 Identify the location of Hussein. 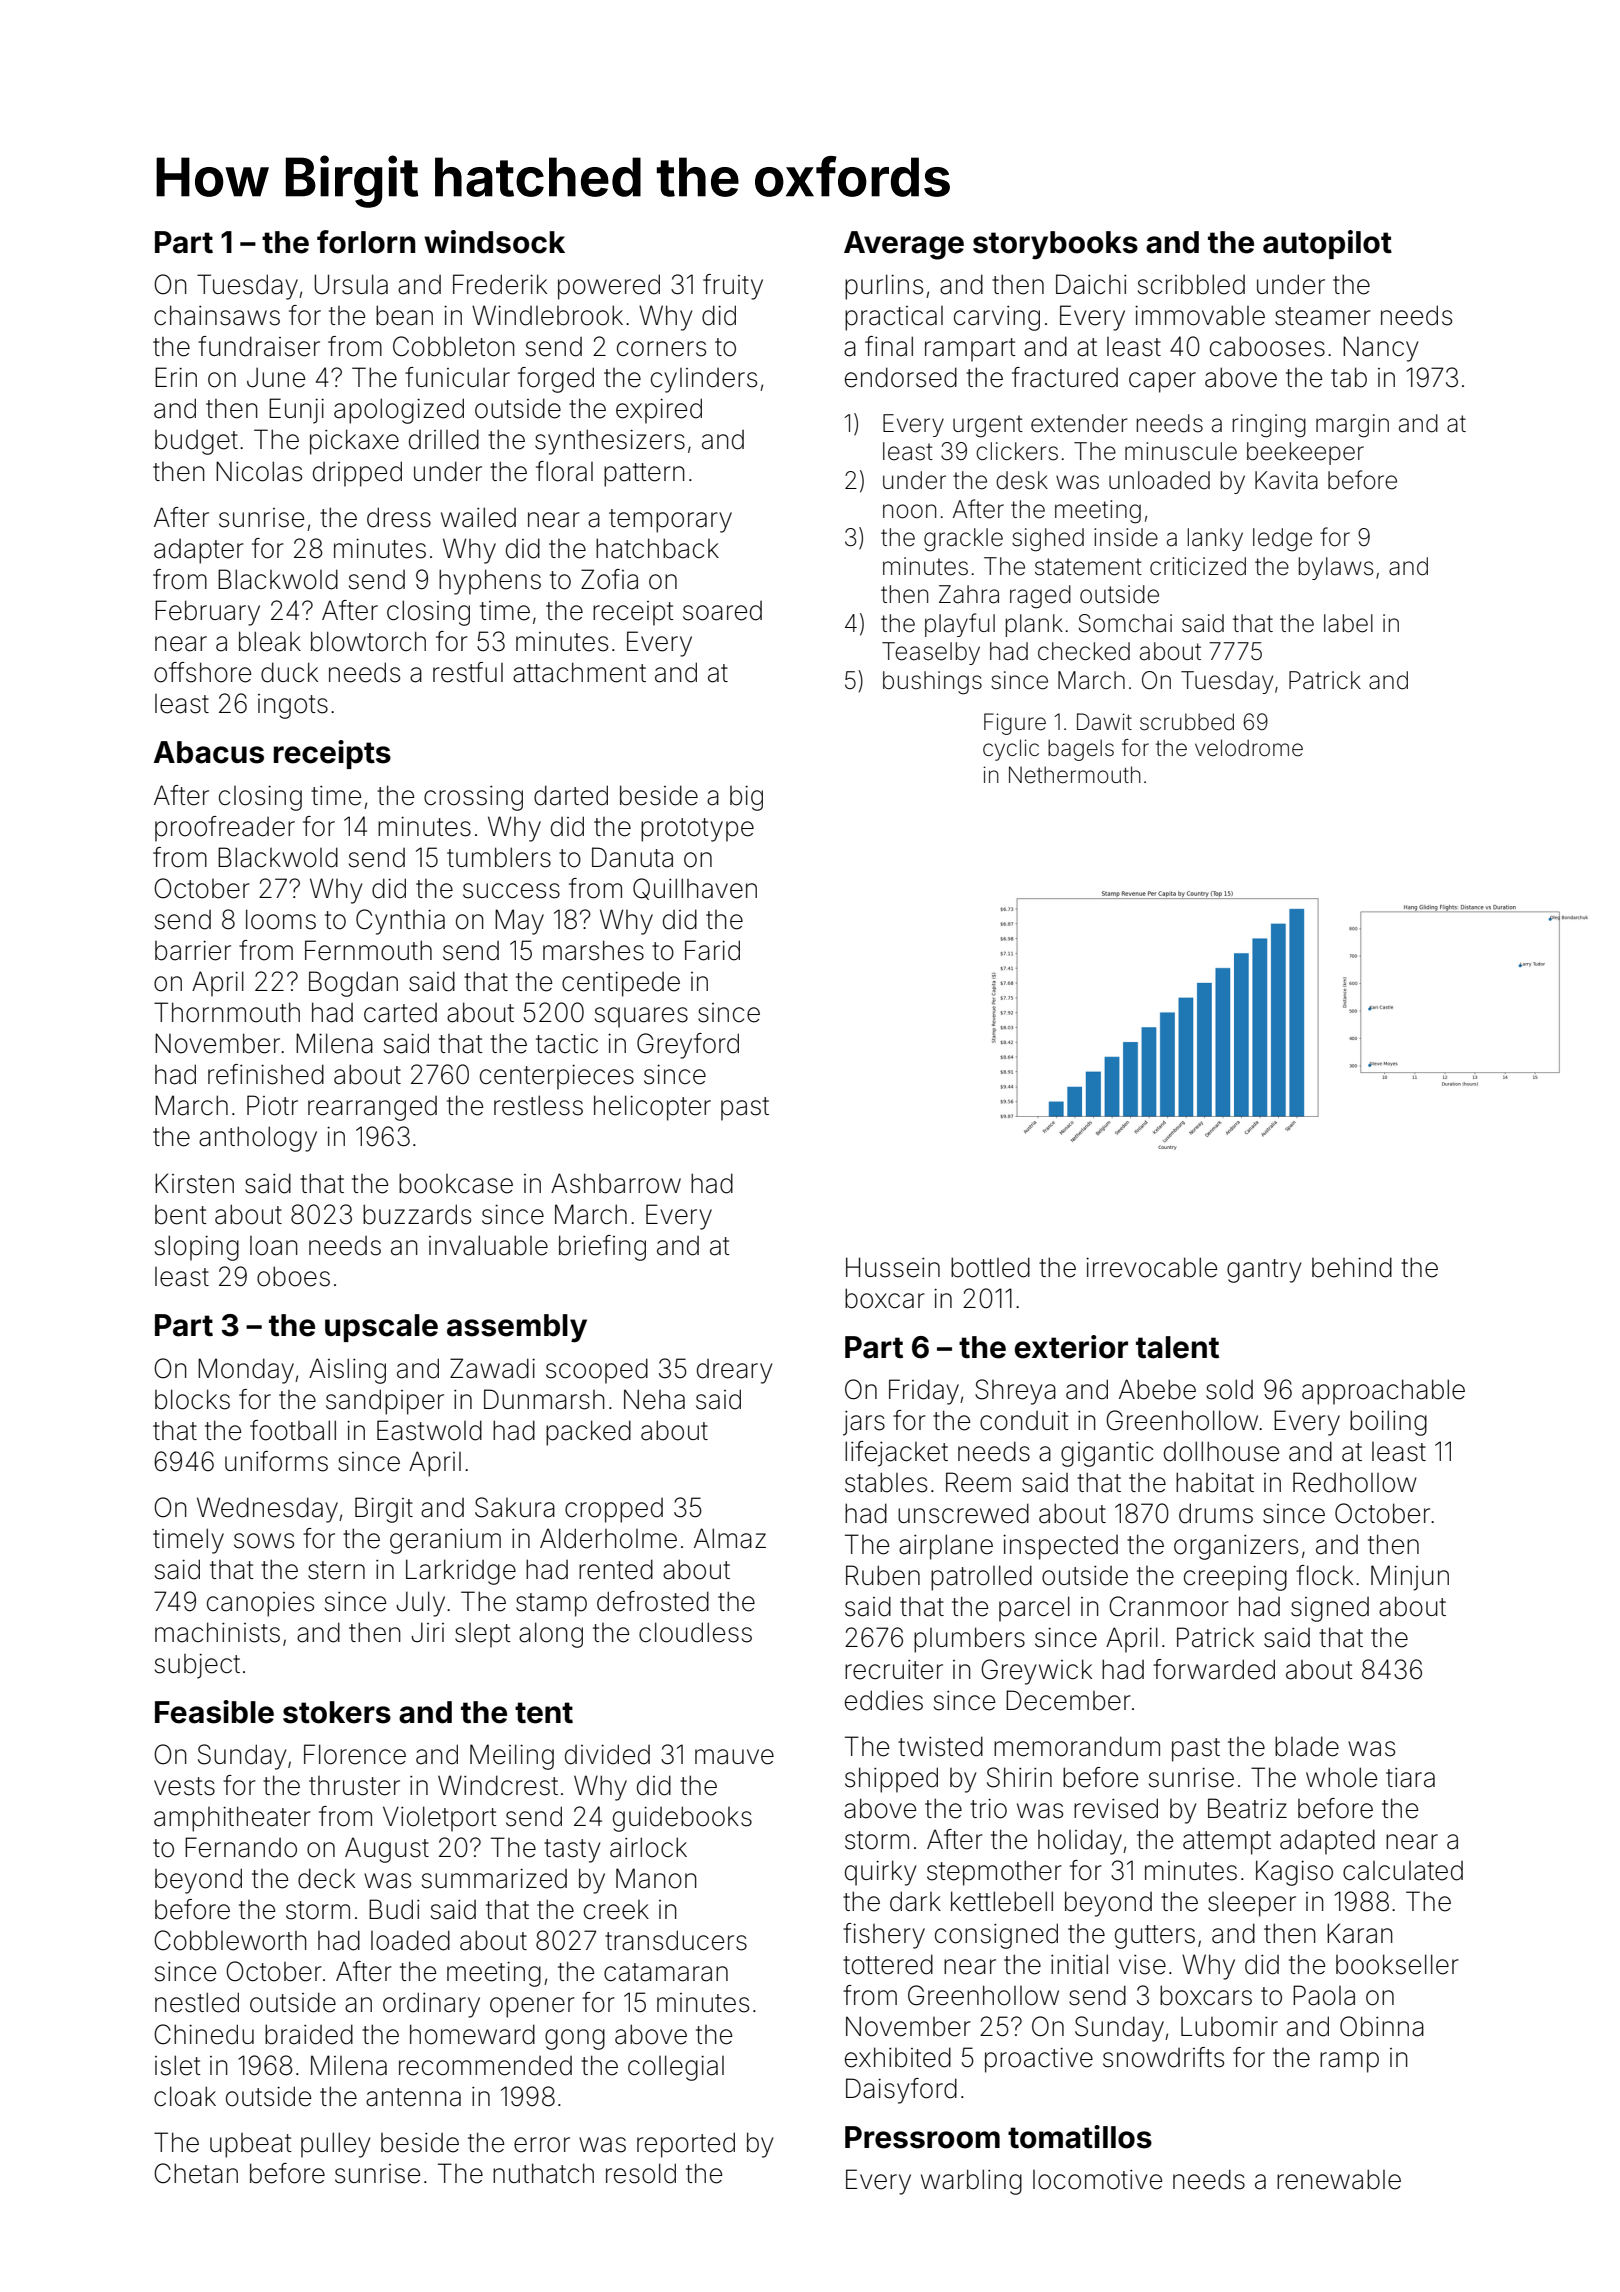
(893, 1267).
